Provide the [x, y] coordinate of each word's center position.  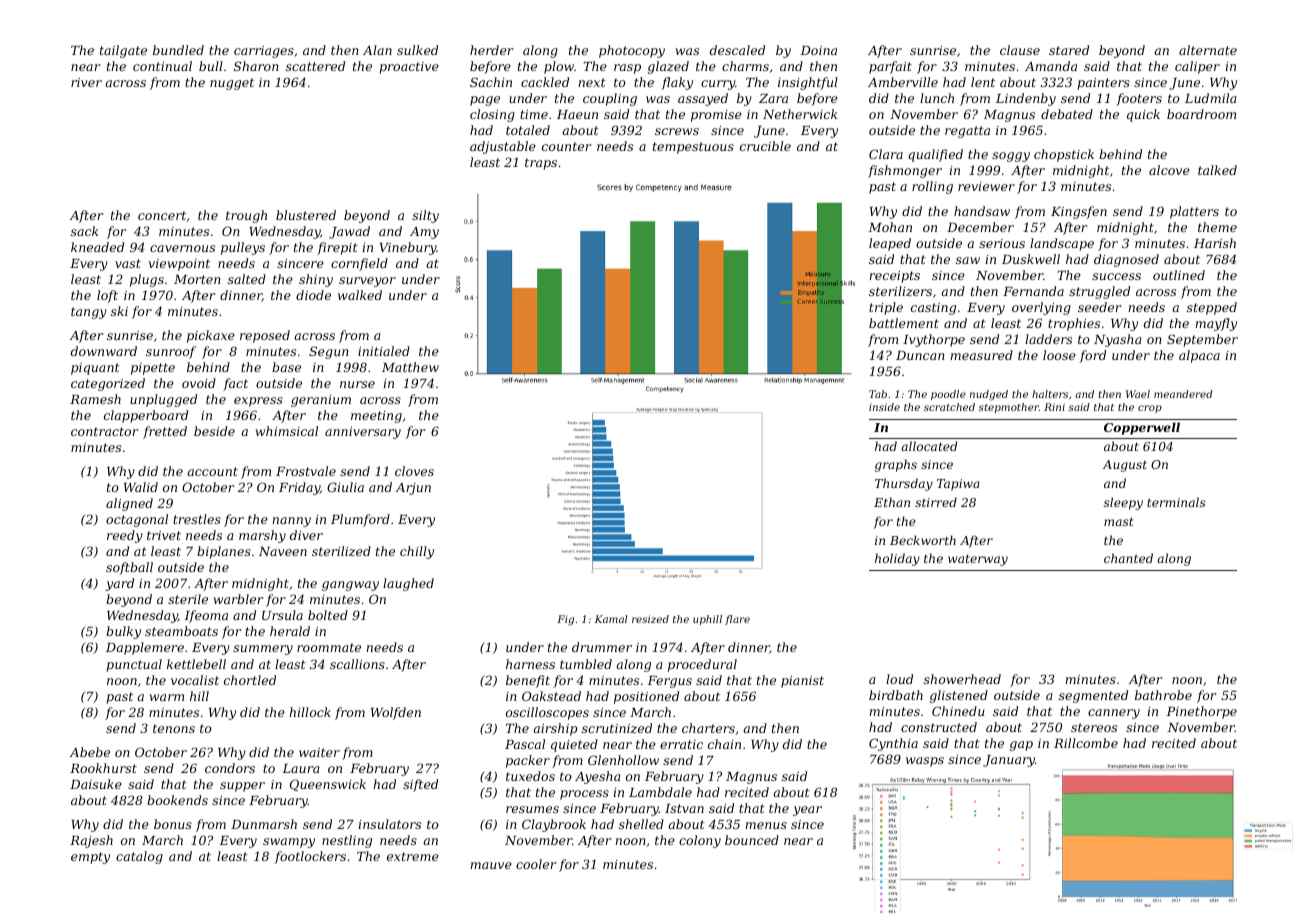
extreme [413, 856]
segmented [1093, 696]
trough [246, 216]
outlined [1179, 275]
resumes [532, 809]
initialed [384, 351]
